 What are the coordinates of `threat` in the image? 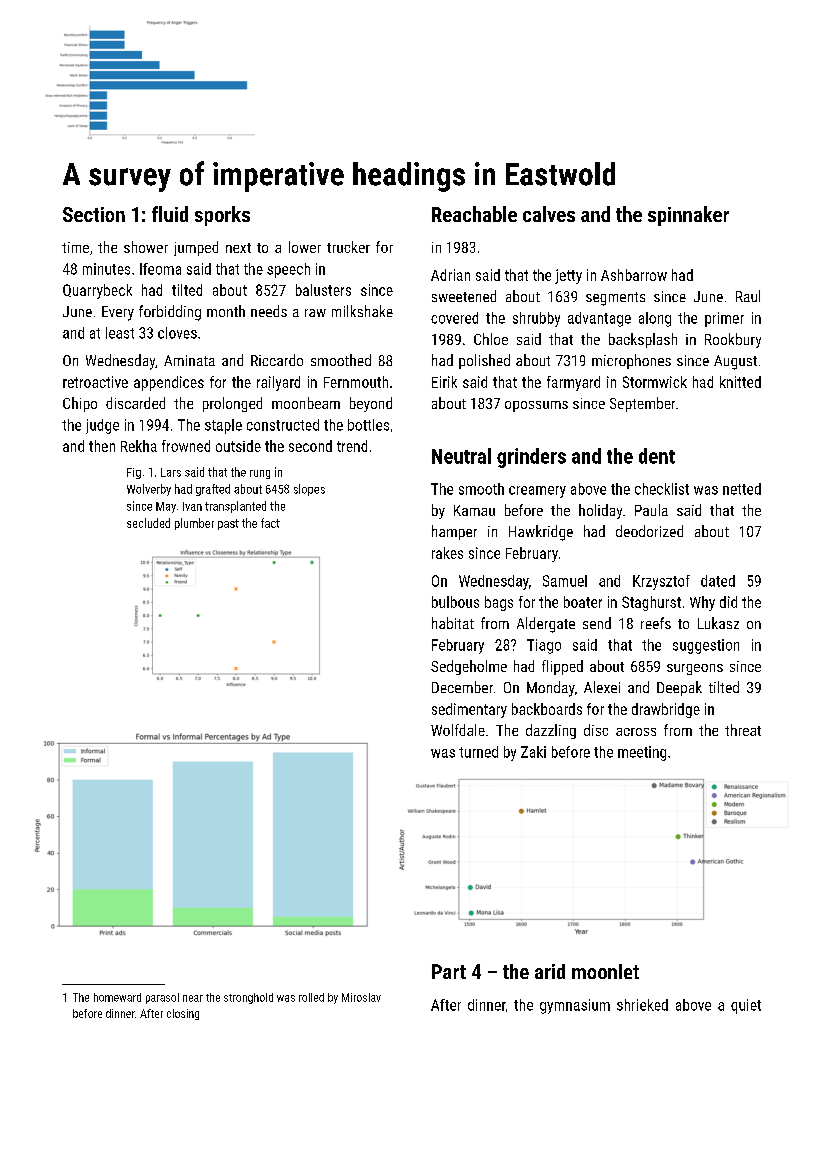 It's located at (743, 730).
